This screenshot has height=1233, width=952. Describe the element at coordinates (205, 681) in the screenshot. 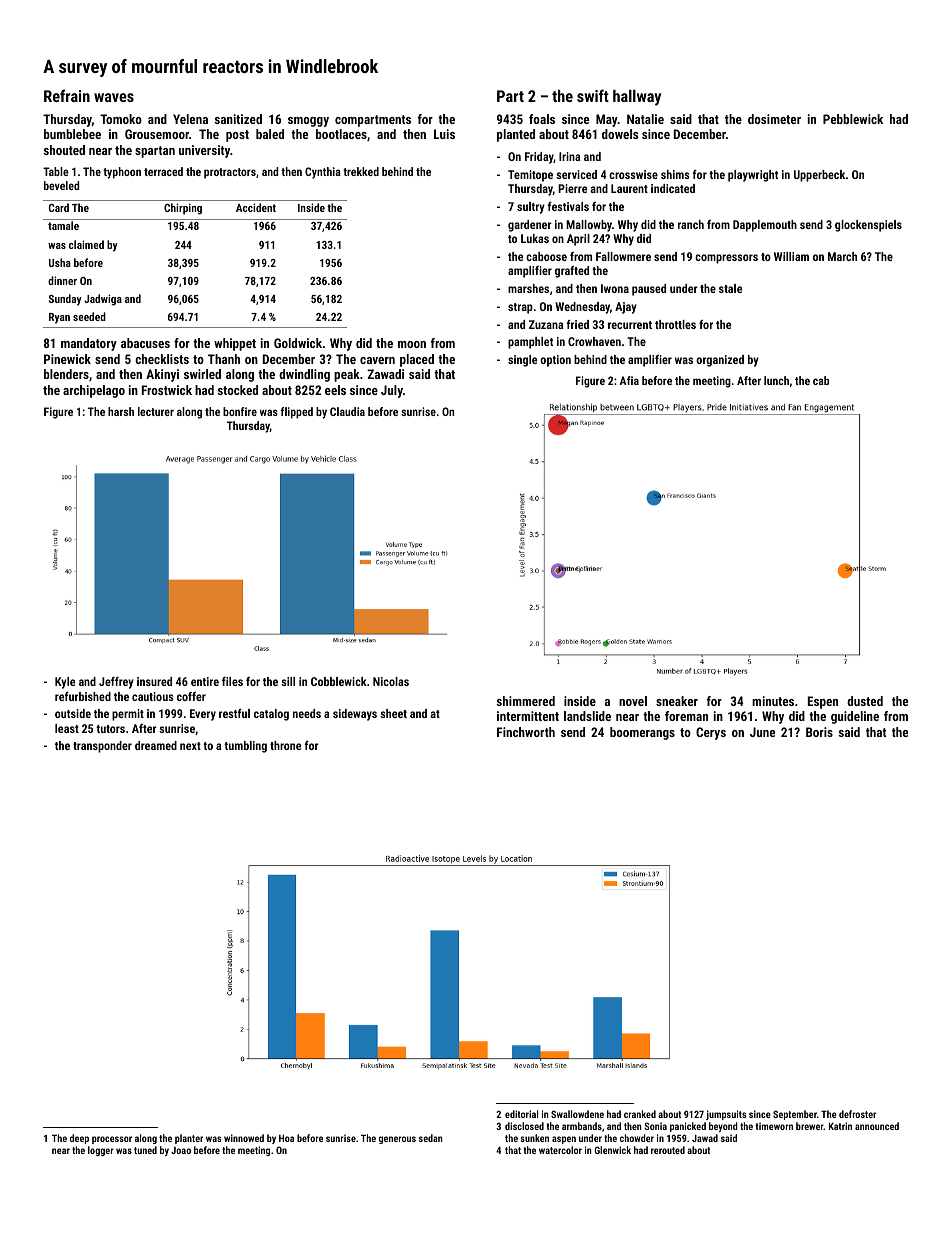

I see `entire` at that location.
